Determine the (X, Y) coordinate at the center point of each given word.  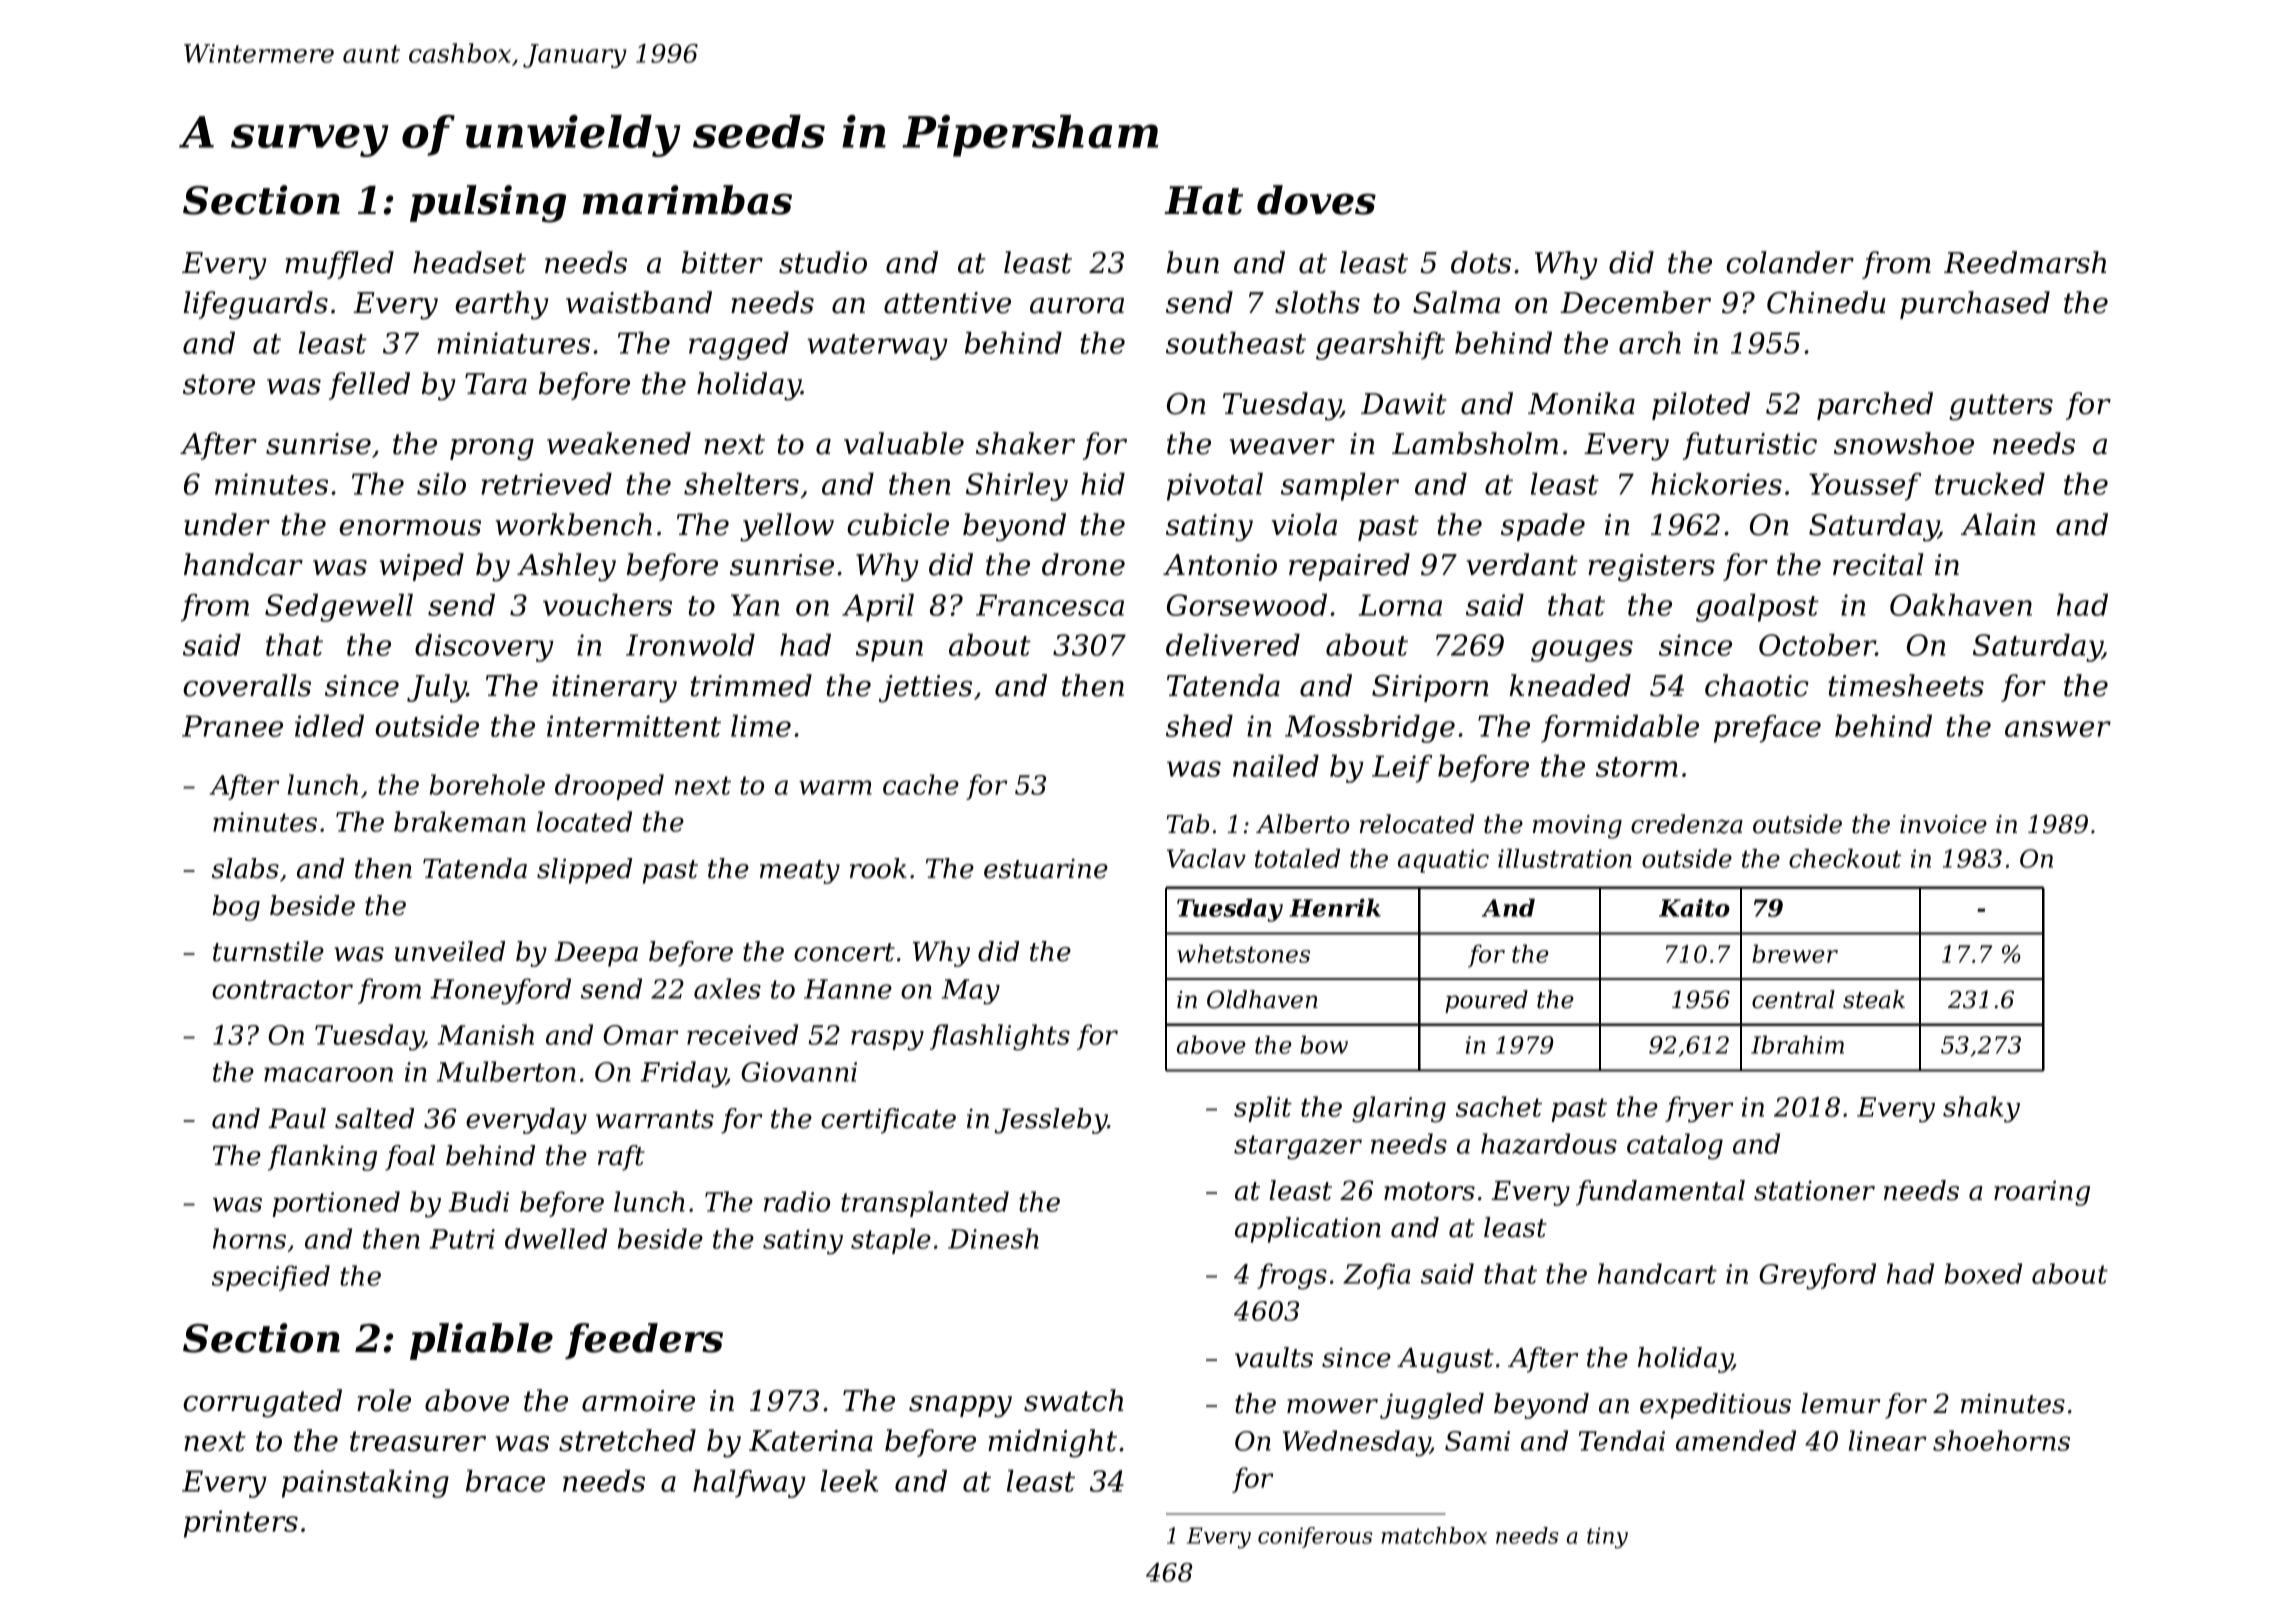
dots (1481, 262)
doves (1316, 200)
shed (1199, 726)
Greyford (1817, 1276)
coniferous (1315, 1537)
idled (329, 726)
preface (1767, 729)
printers (241, 1524)
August (1445, 1360)
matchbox (1434, 1535)
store (219, 384)
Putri (462, 1239)
